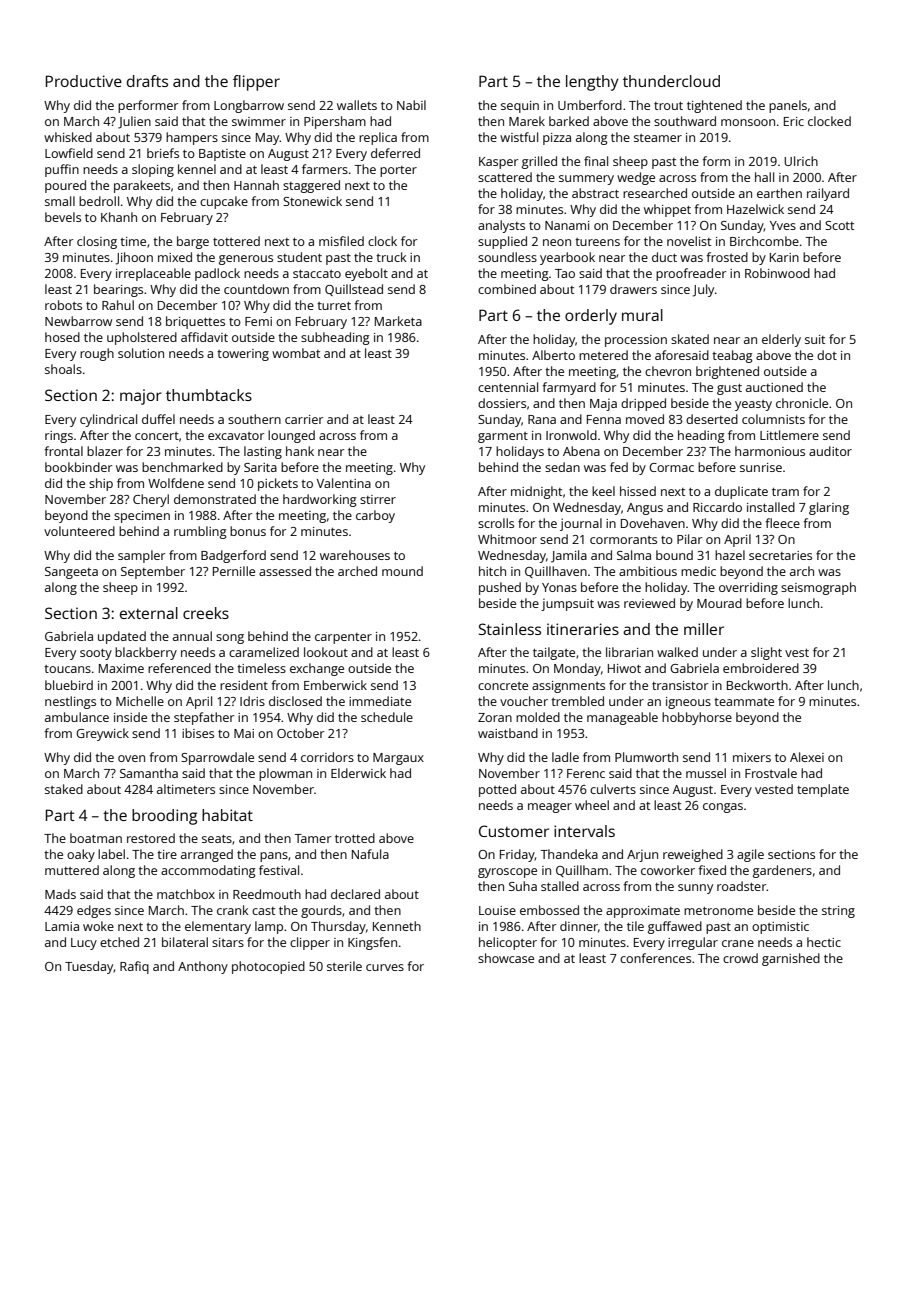 This screenshot has height=1316, width=908. Describe the element at coordinates (723, 808) in the screenshot. I see `congas` at that location.
